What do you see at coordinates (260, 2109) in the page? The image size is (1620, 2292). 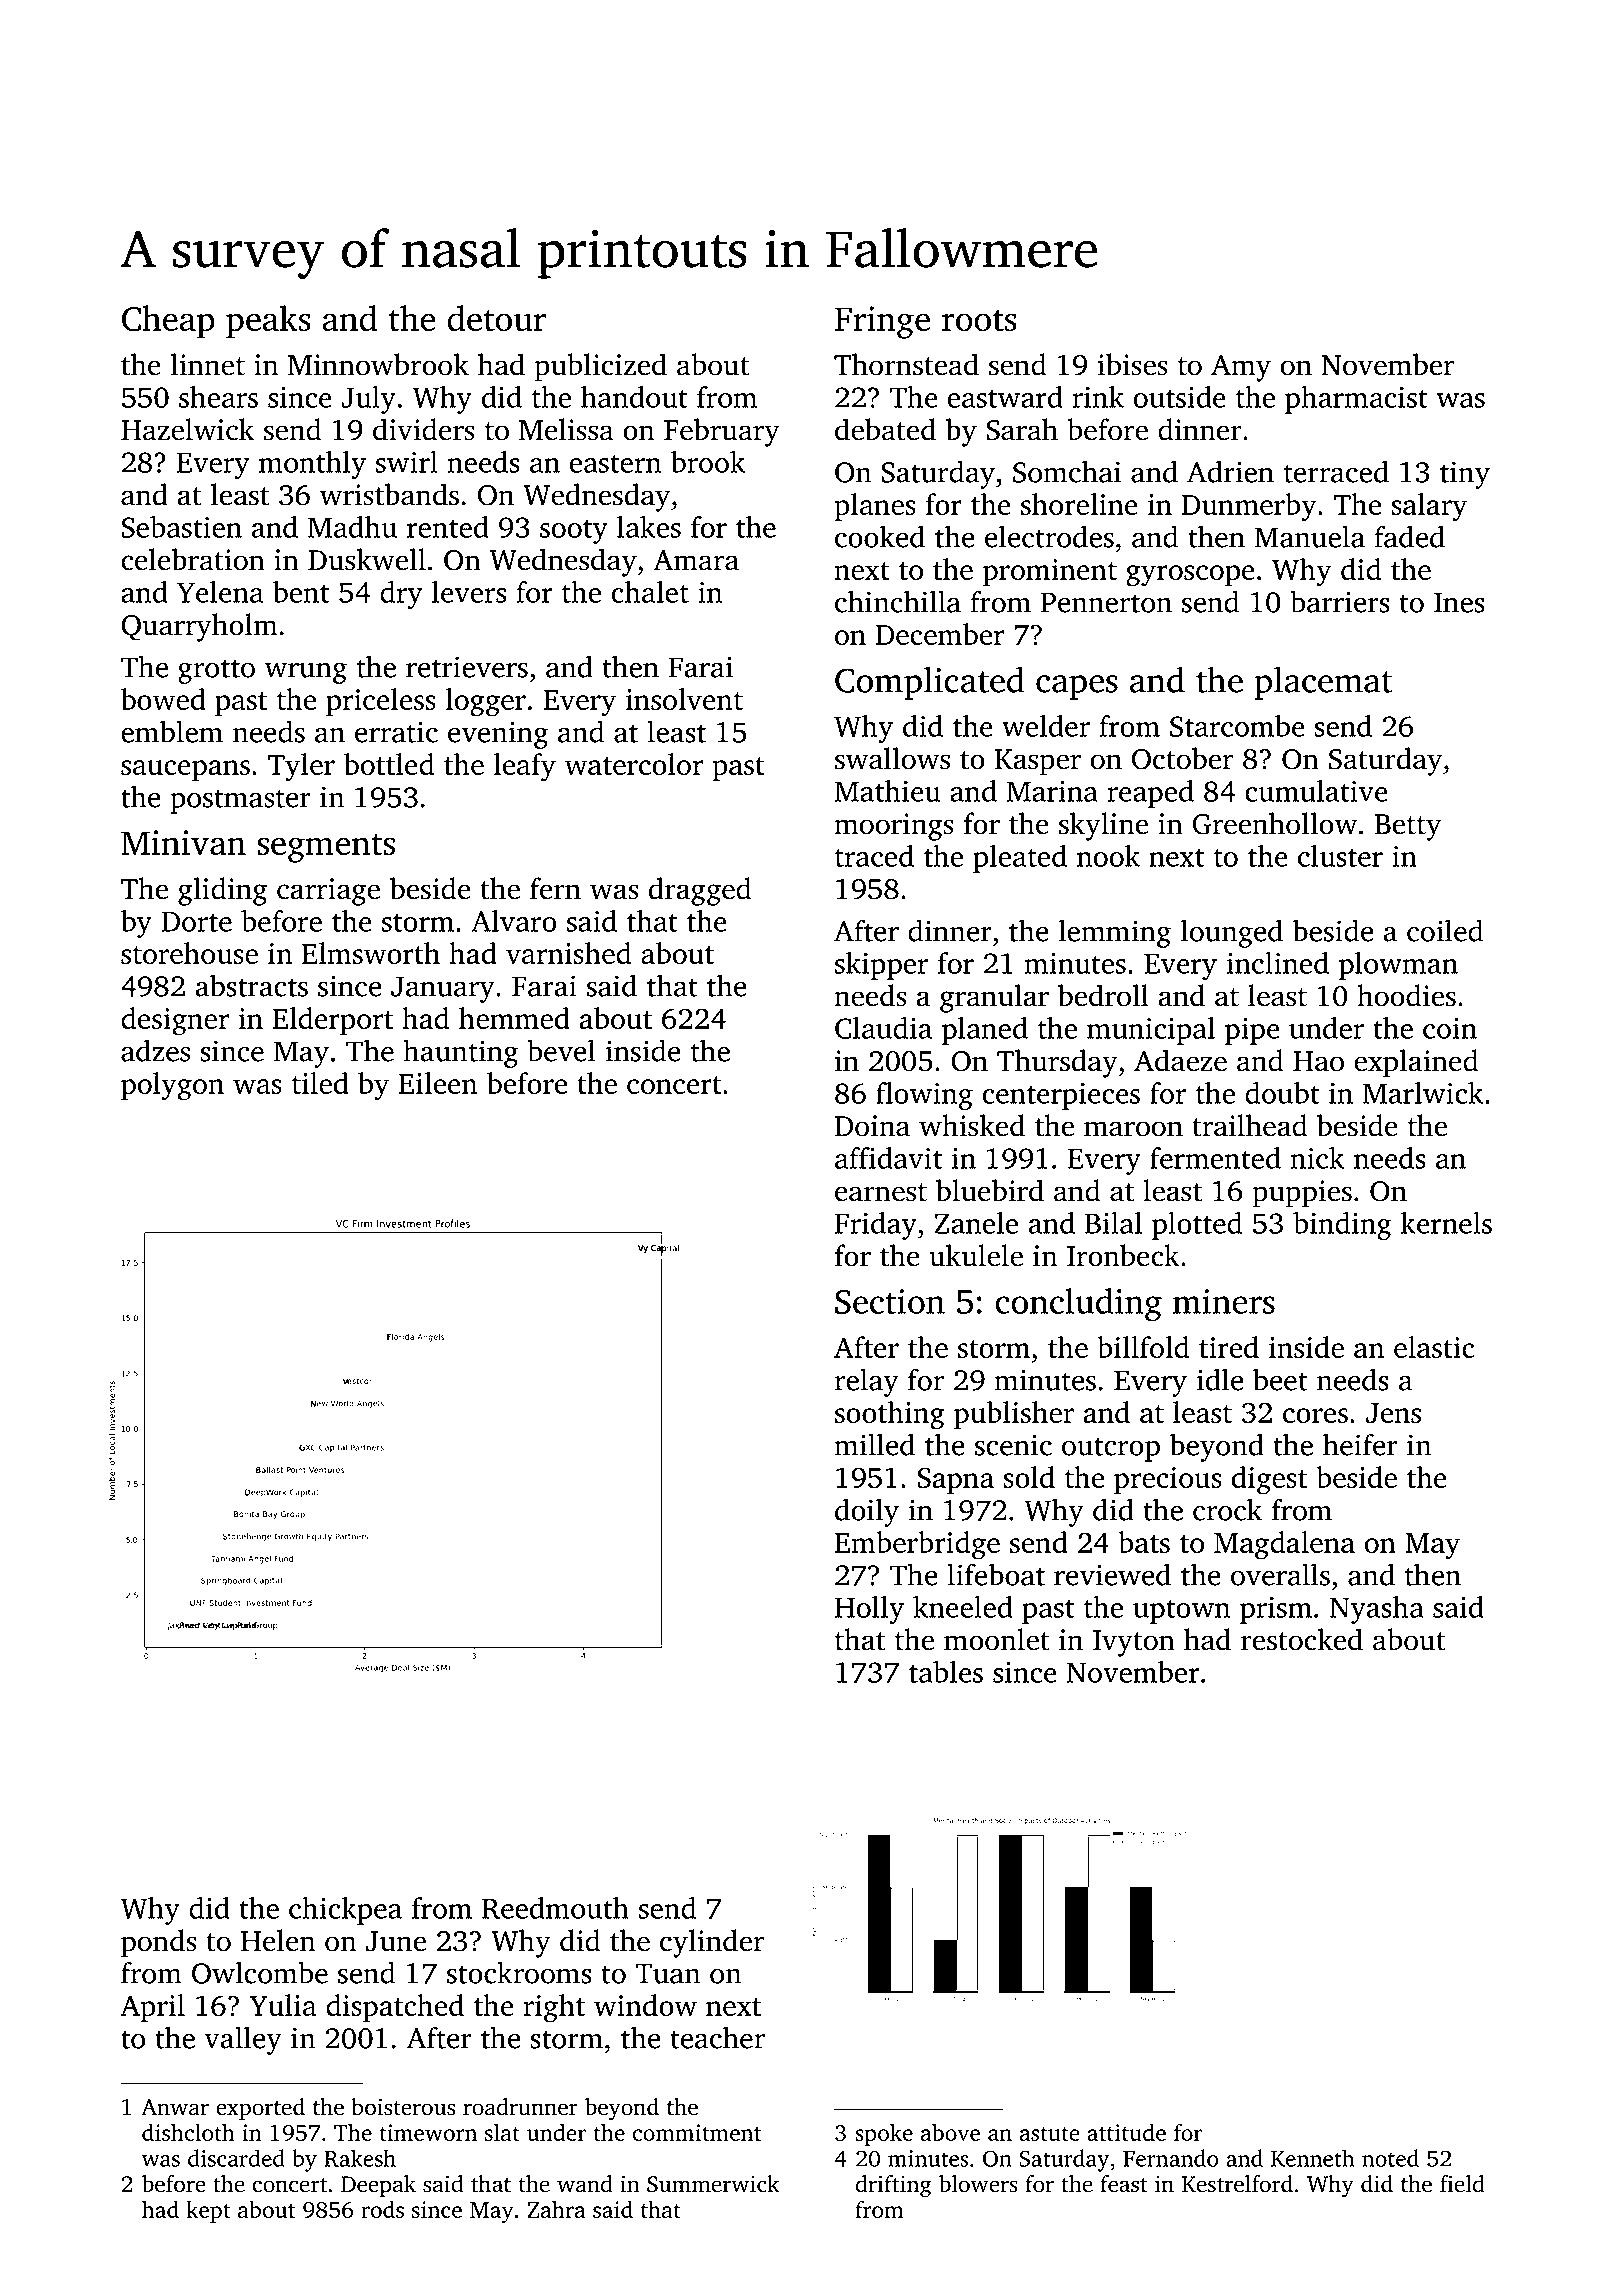 I see `exported` at bounding box center [260, 2109].
